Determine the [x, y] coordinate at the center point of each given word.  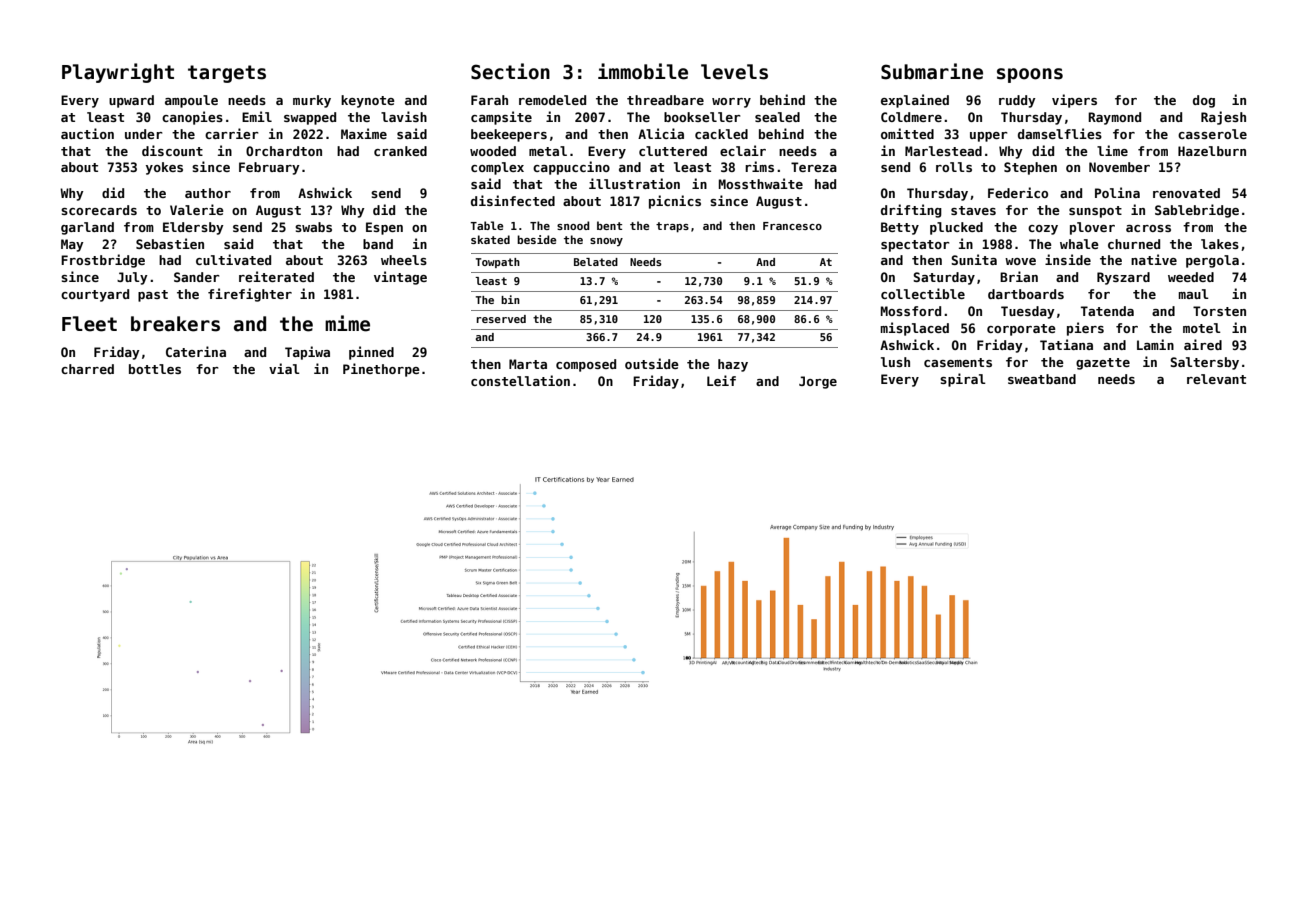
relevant [1216, 379]
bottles [155, 369]
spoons [1030, 75]
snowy [606, 242]
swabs [313, 227]
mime [347, 323]
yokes [164, 168]
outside [652, 363]
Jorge [818, 382]
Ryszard [1123, 278]
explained [915, 101]
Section [510, 71]
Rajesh [1223, 118]
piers [1085, 329]
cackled [721, 134]
